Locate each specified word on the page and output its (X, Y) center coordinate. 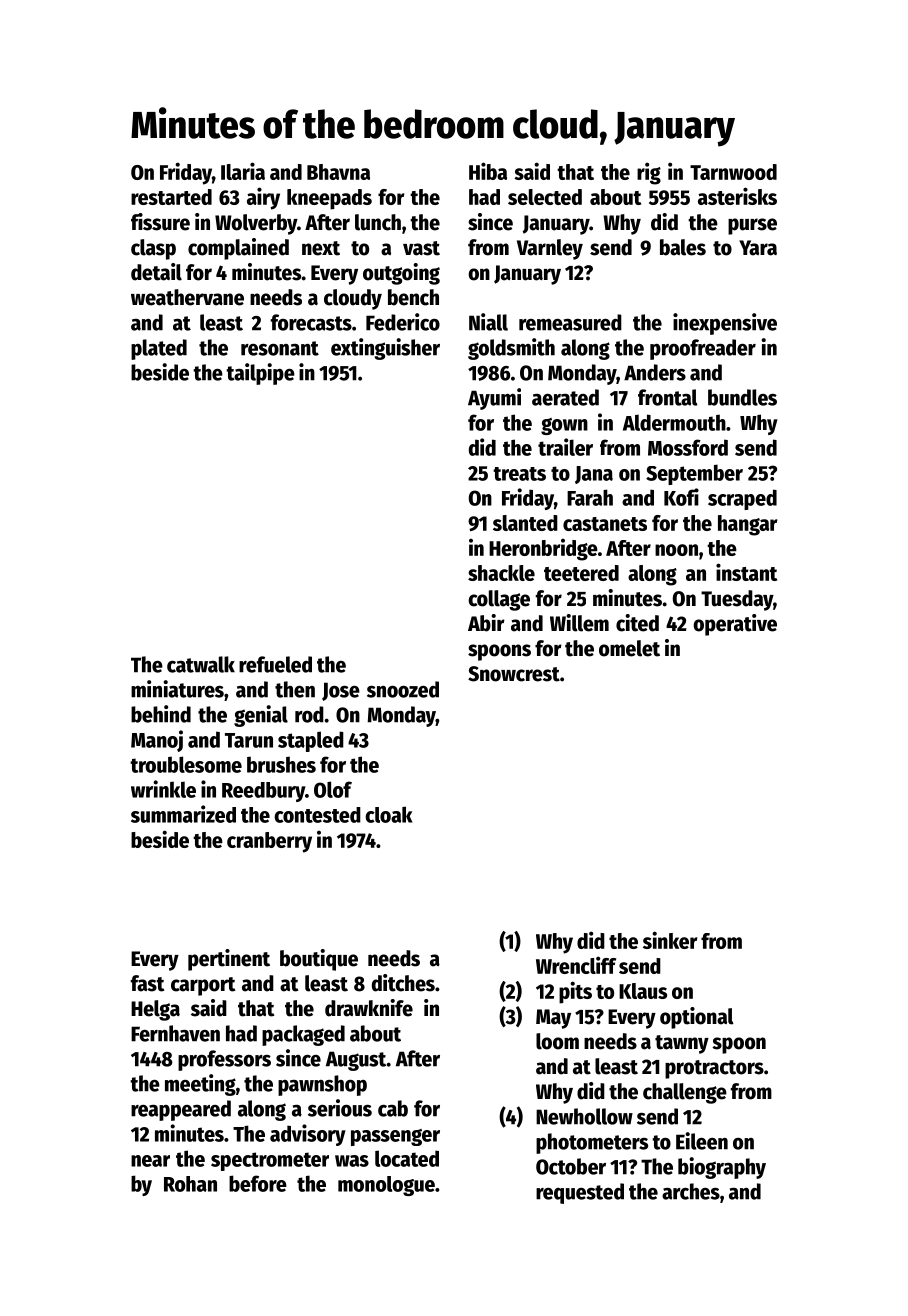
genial (261, 716)
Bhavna (338, 172)
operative (735, 625)
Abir (486, 623)
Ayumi (494, 399)
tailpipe (260, 374)
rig (649, 173)
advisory (308, 1135)
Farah (590, 497)
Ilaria (243, 171)
